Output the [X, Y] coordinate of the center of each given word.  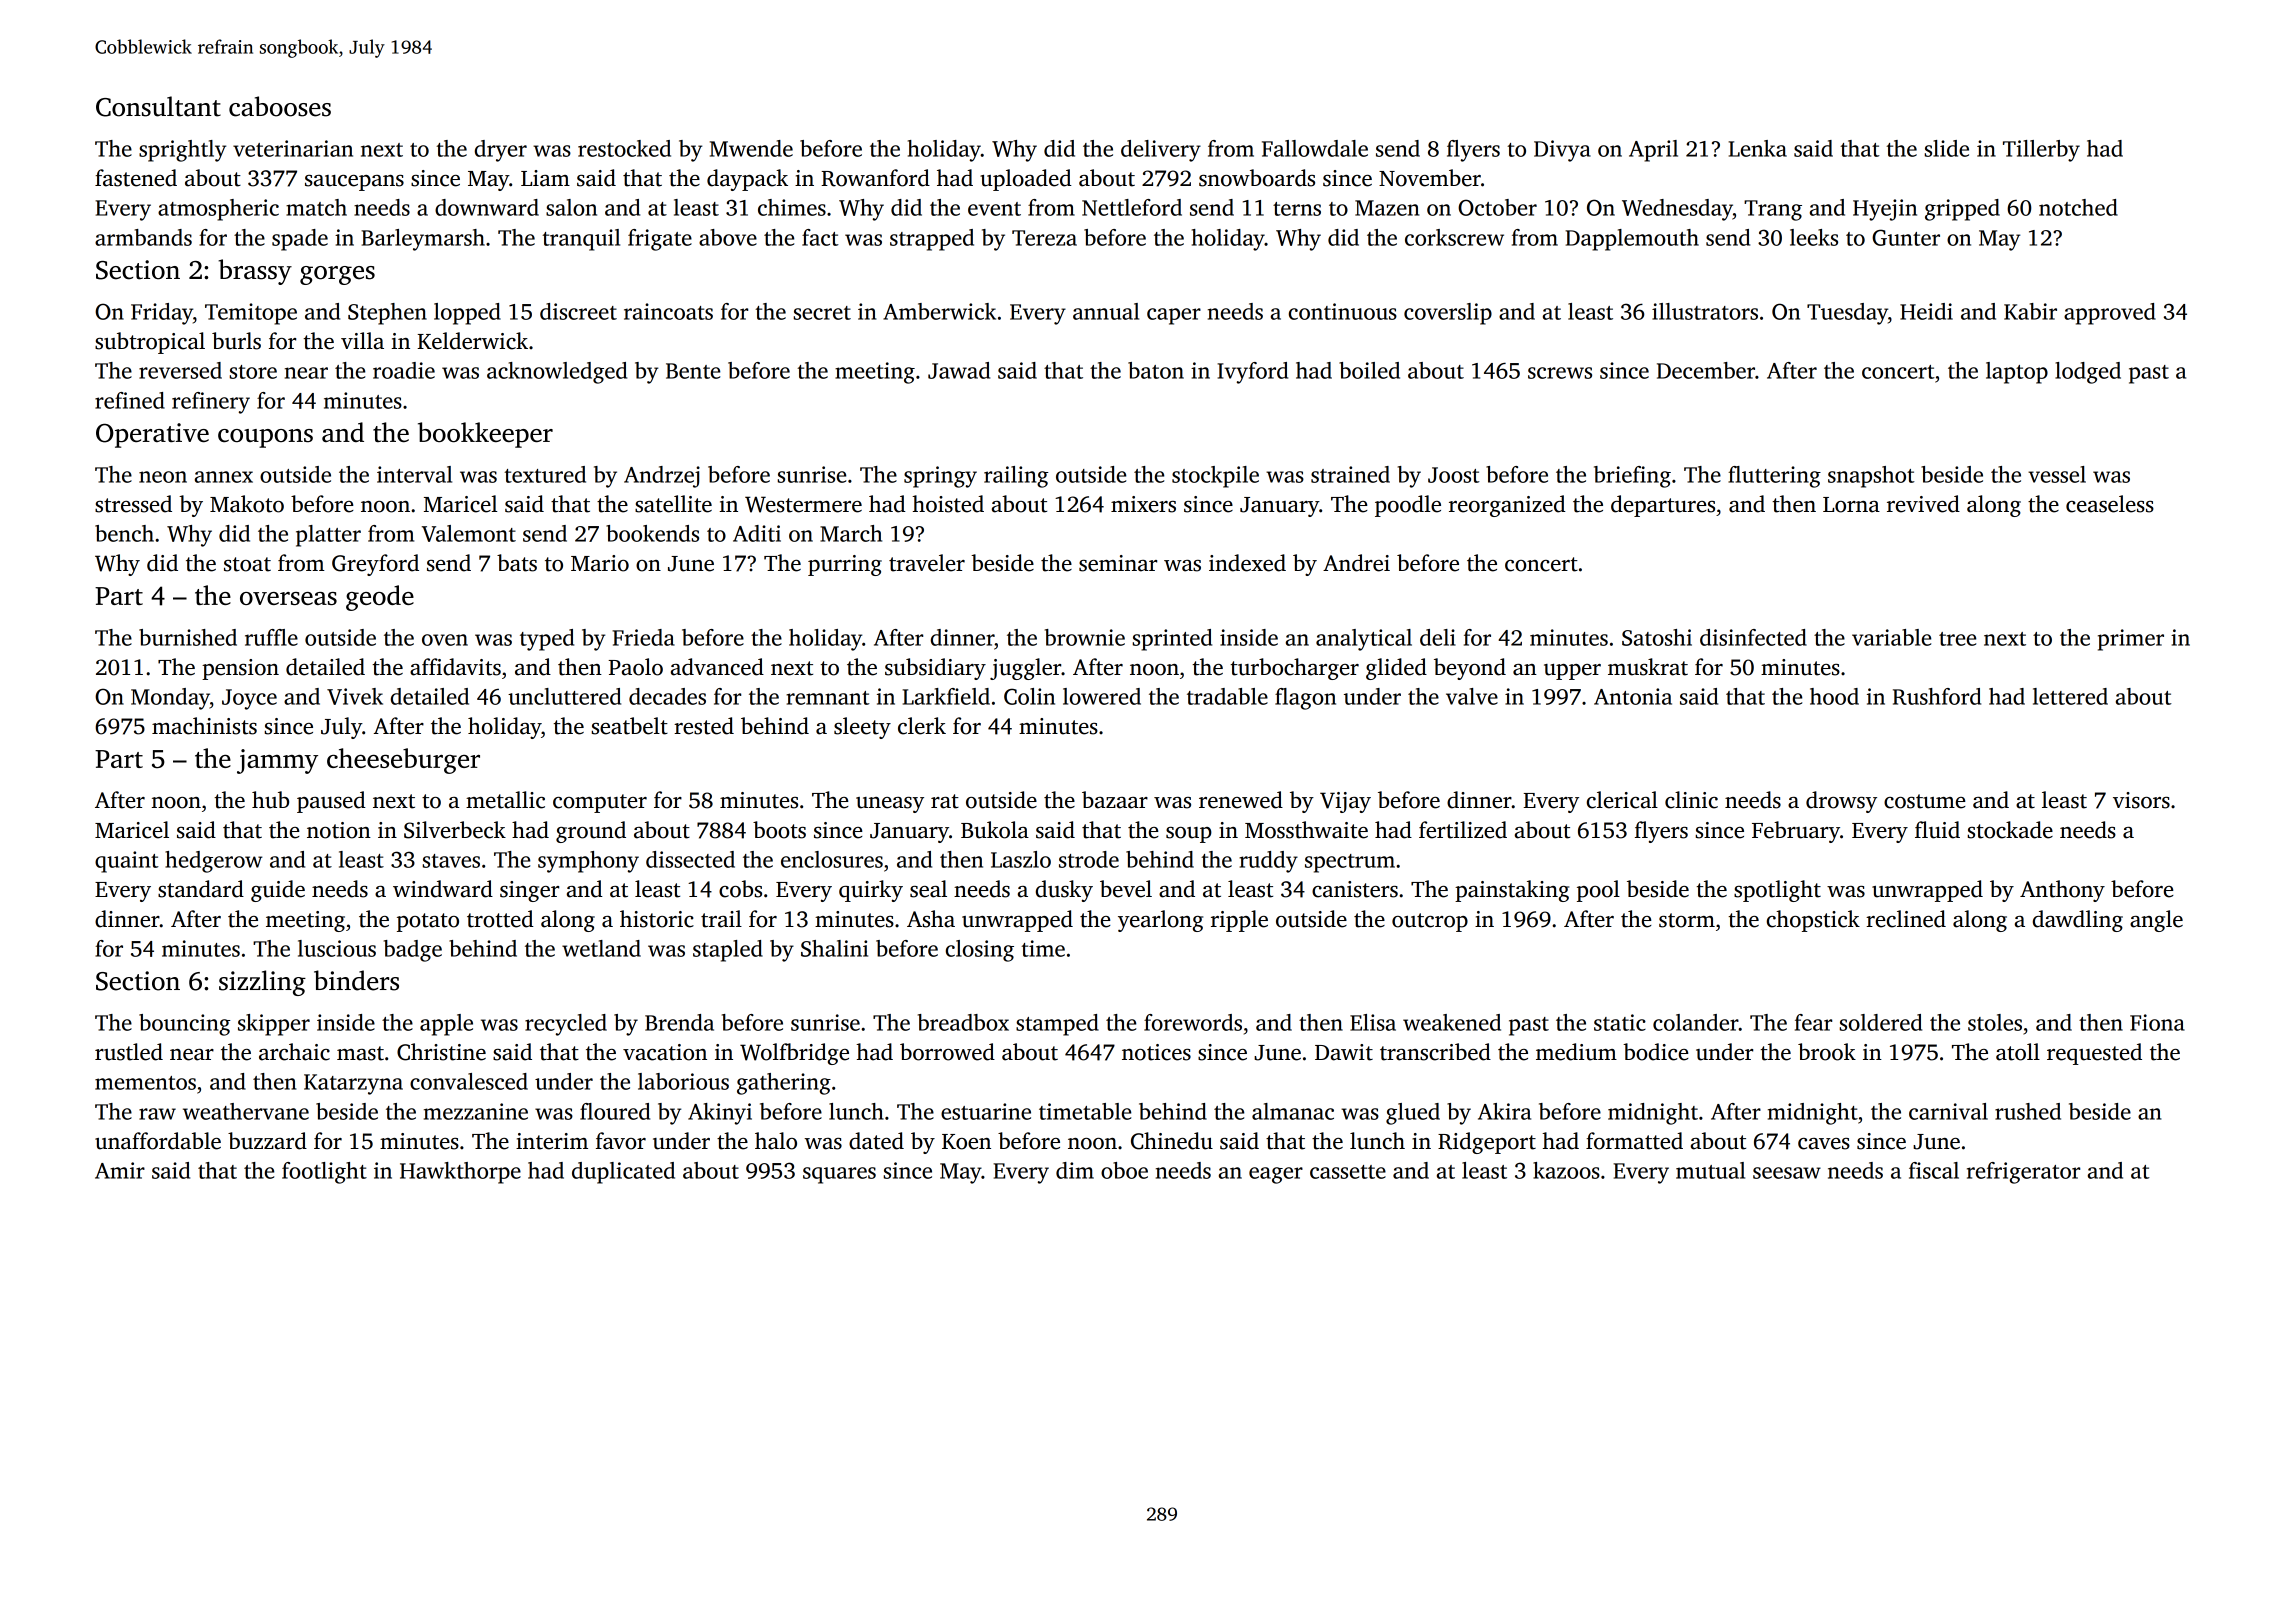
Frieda [643, 637]
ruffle [271, 637]
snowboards [1257, 178]
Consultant [158, 106]
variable [1891, 637]
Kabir [2030, 311]
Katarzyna [353, 1084]
